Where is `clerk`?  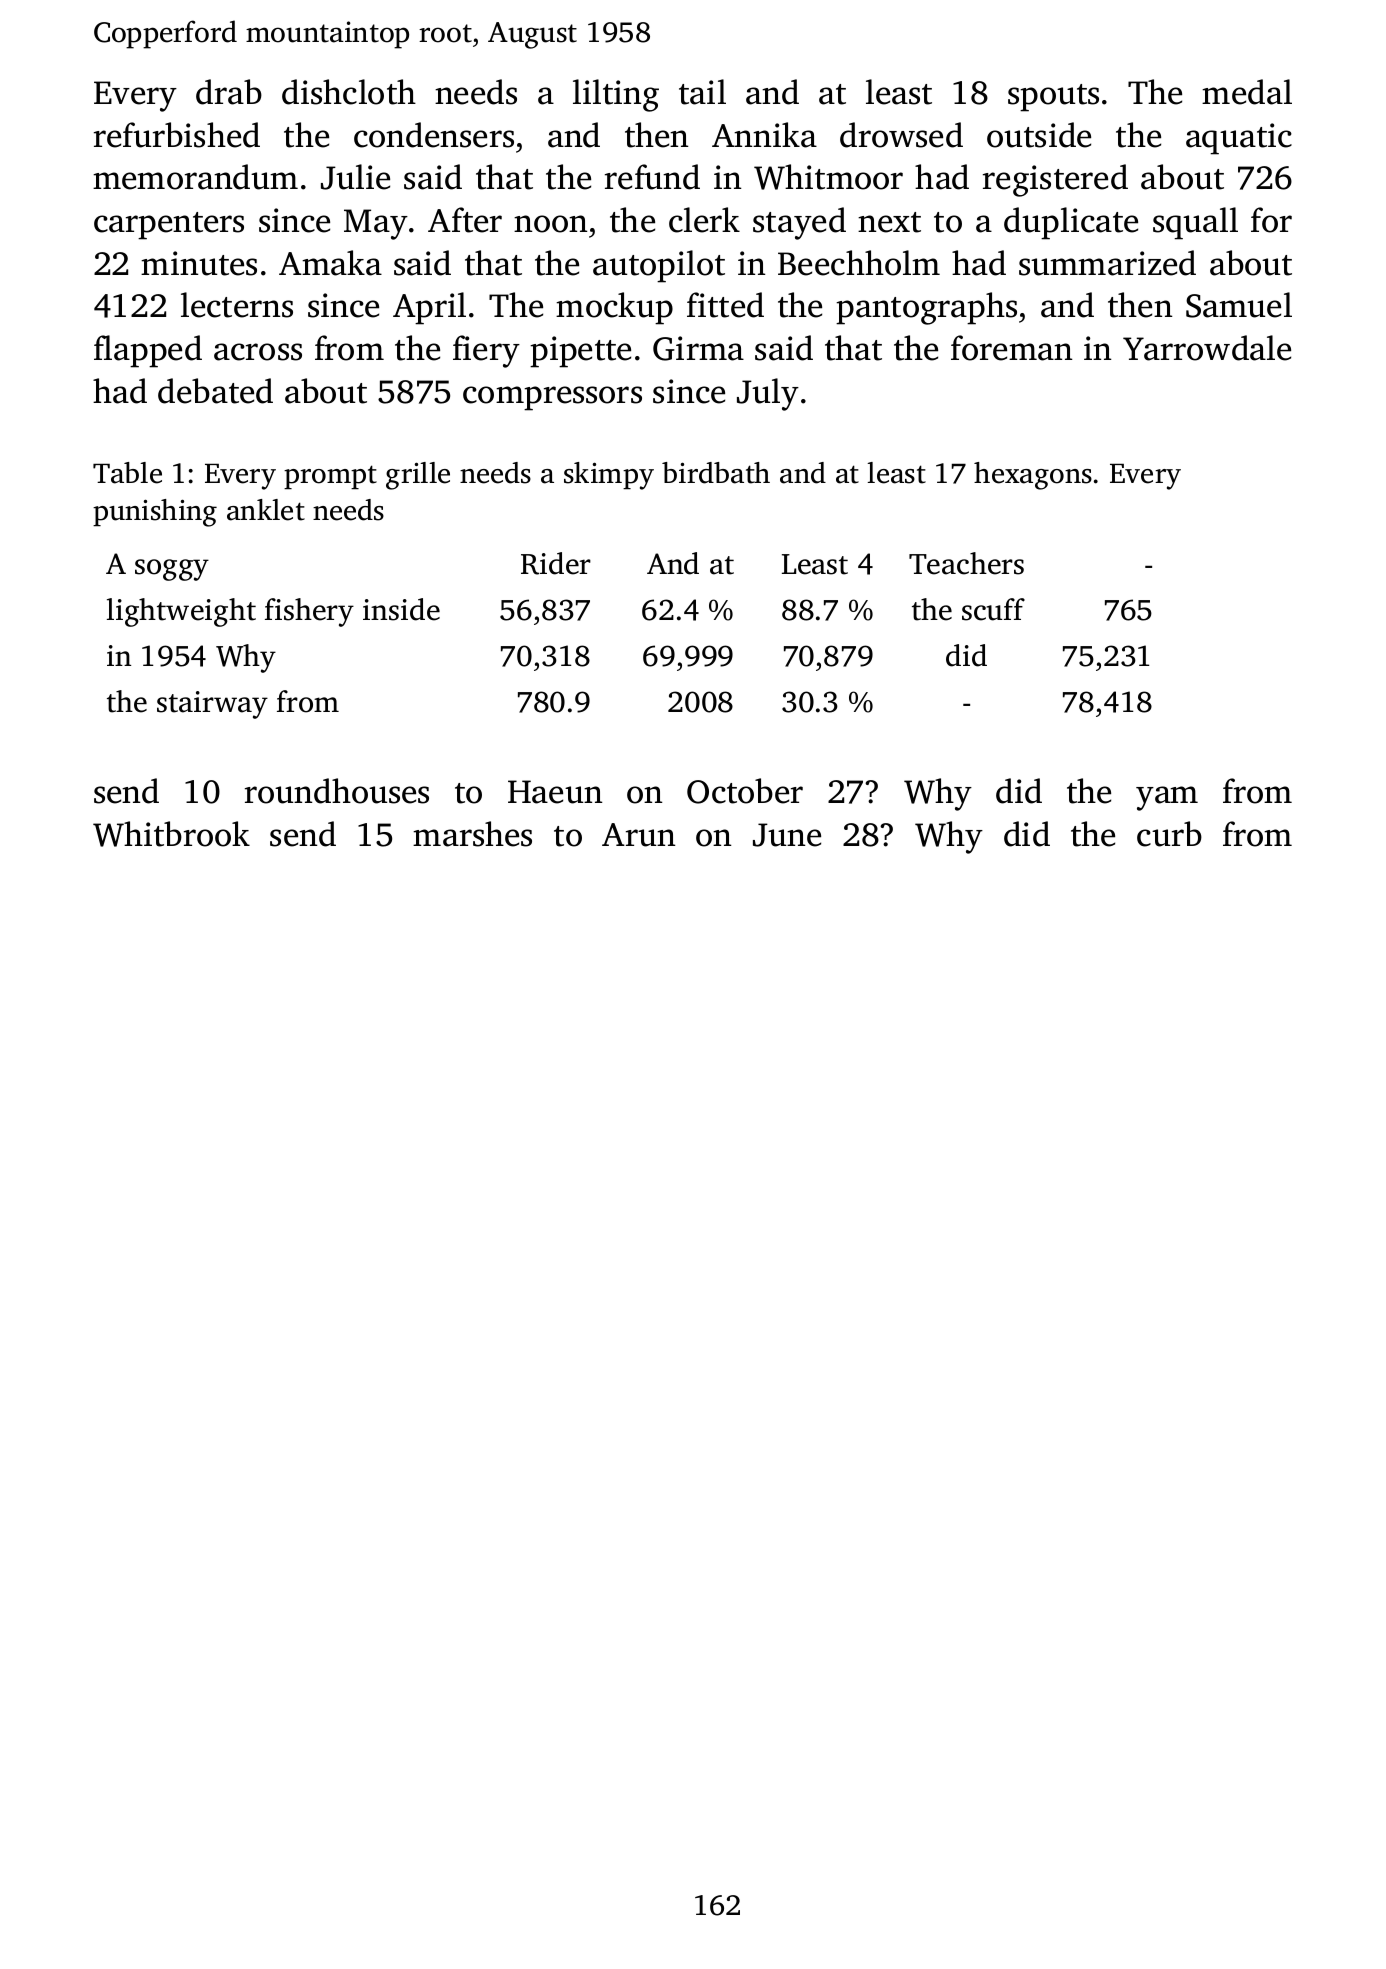
clerk is located at coordinates (704, 220).
